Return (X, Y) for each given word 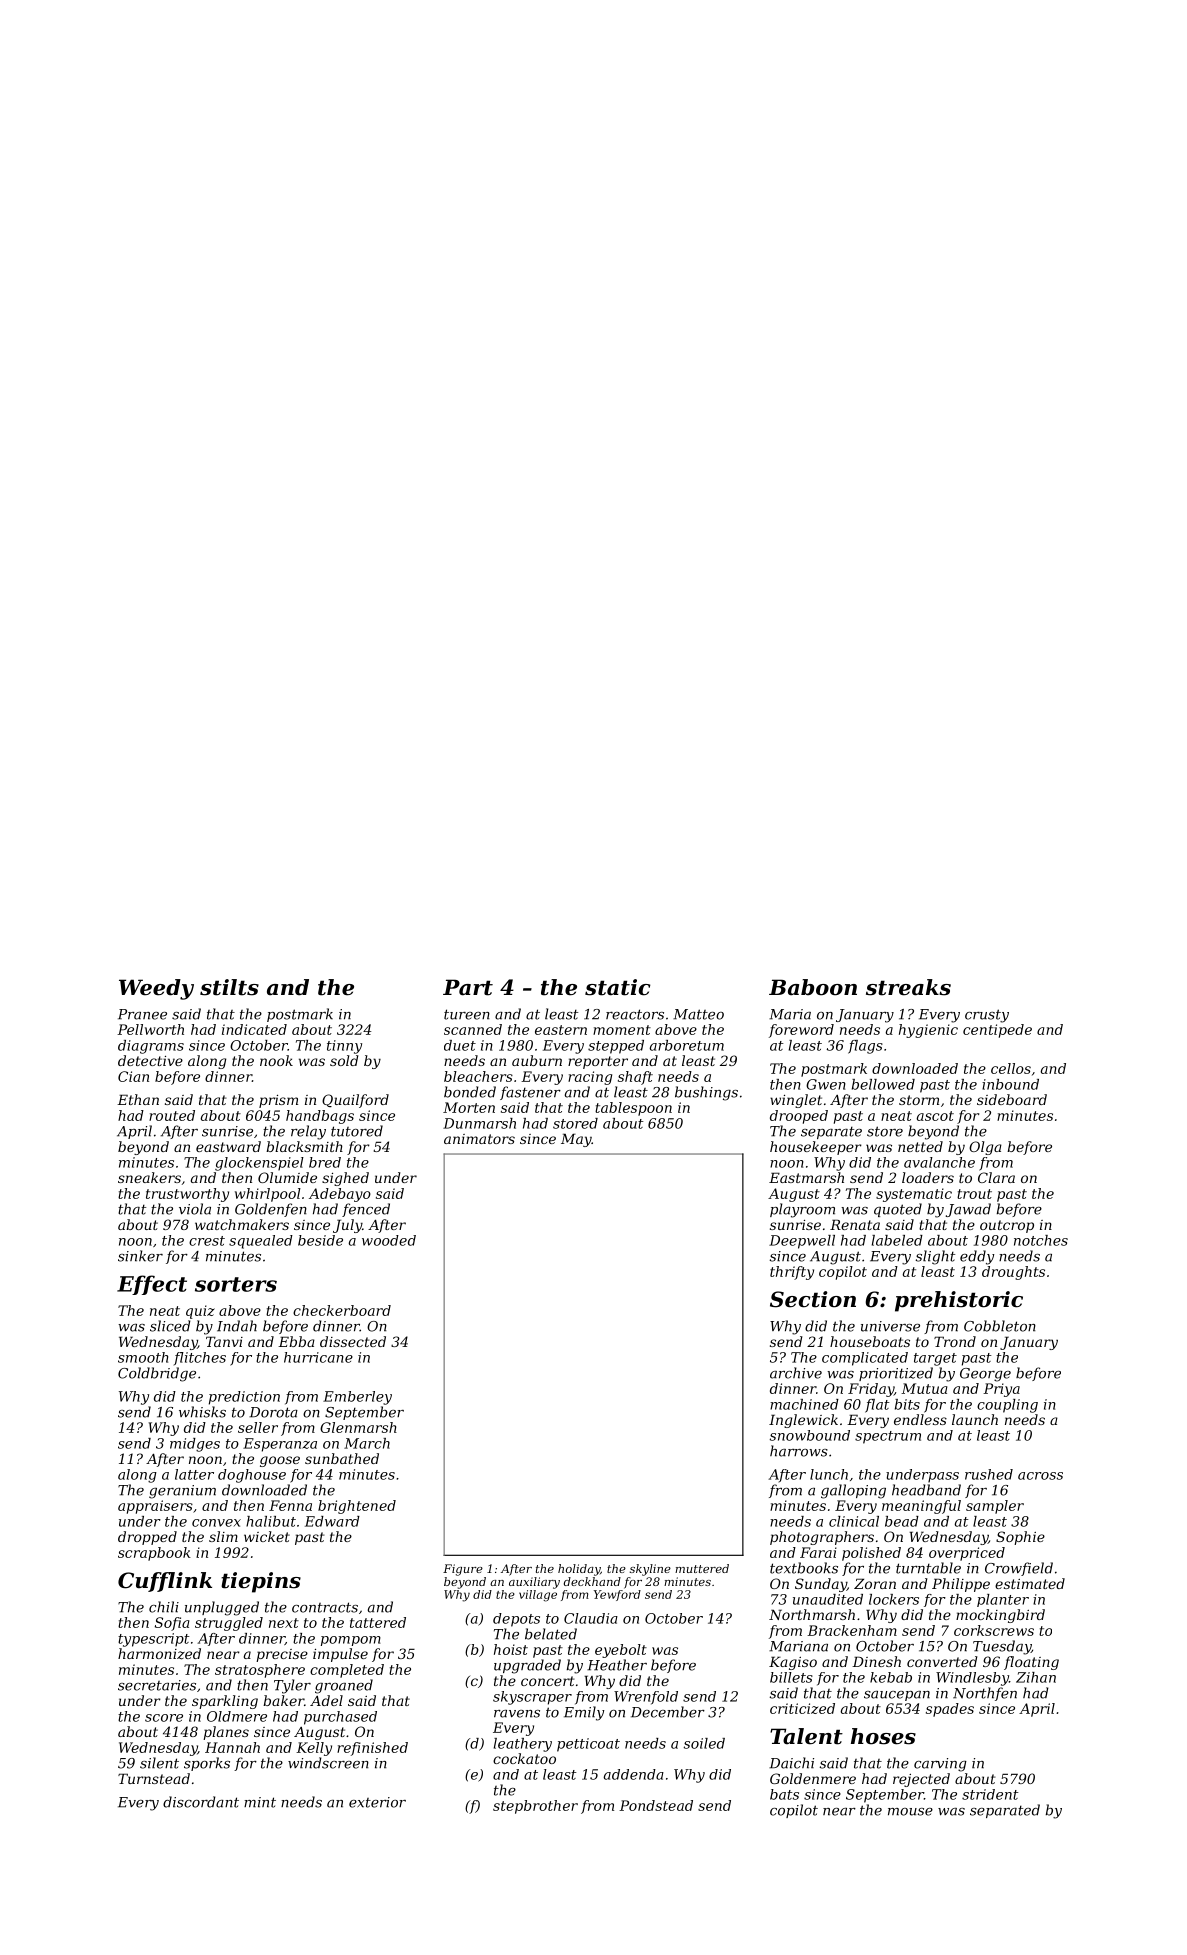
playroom (802, 1210)
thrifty (792, 1273)
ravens (517, 1714)
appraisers (155, 1507)
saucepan (897, 1696)
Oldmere (237, 1716)
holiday (579, 1570)
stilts (229, 987)
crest (207, 1241)
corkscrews (994, 1630)
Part (468, 987)
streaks (908, 987)
